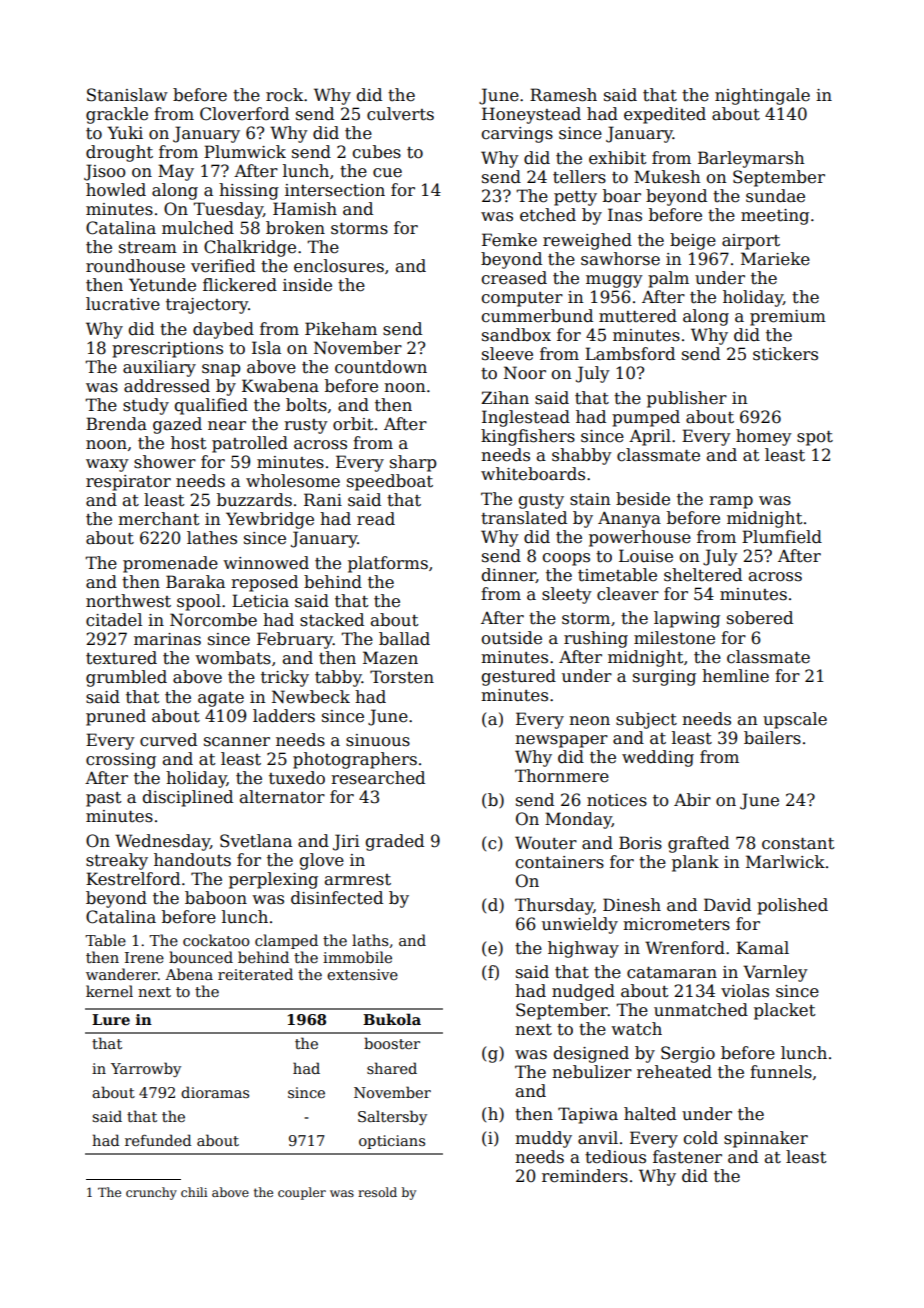  I want to click on Svetlana, so click(256, 841).
